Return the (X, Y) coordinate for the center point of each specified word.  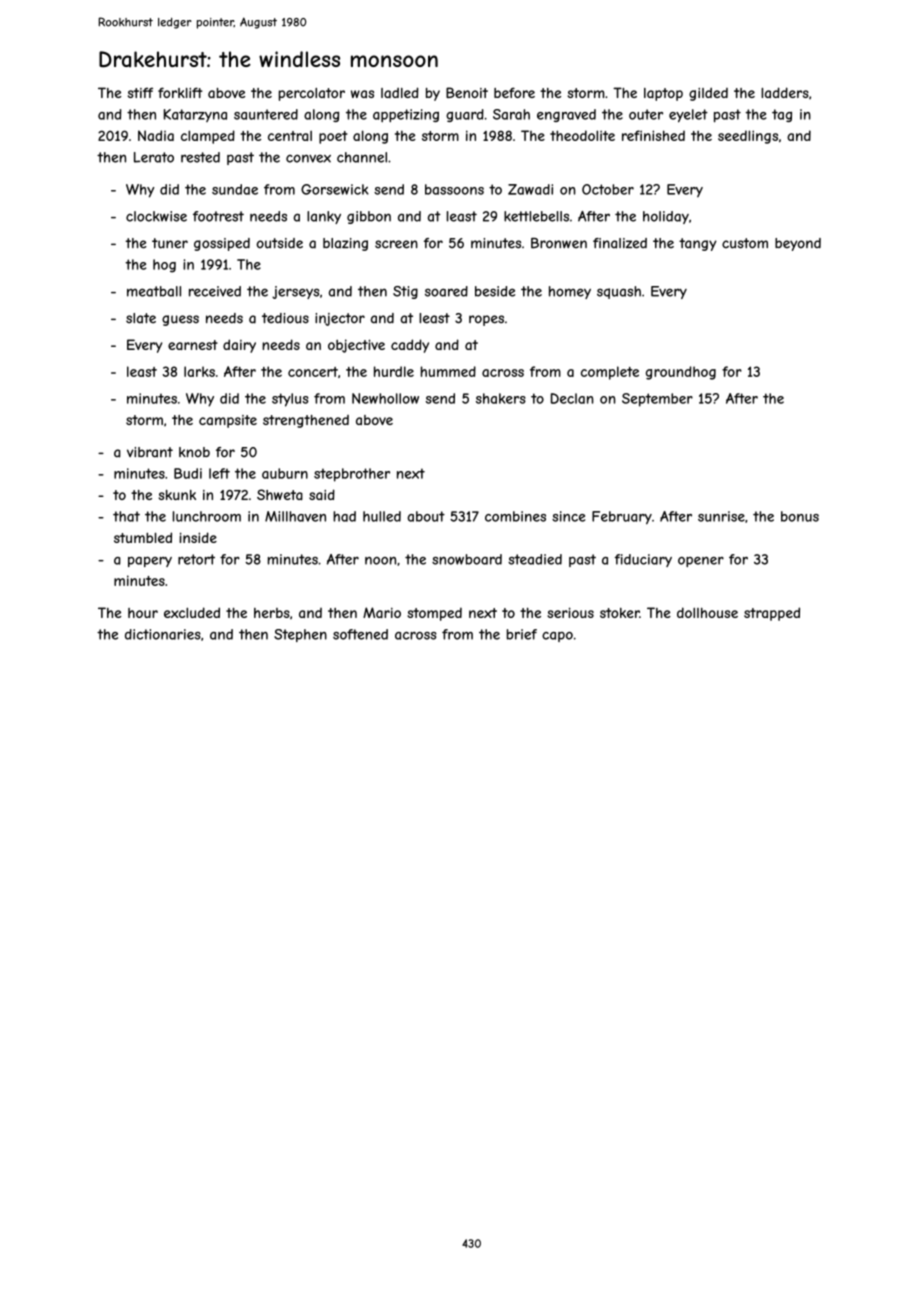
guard (465, 115)
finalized (620, 243)
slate (141, 318)
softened (360, 634)
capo (557, 637)
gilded (708, 94)
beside (495, 291)
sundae (235, 189)
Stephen (300, 635)
